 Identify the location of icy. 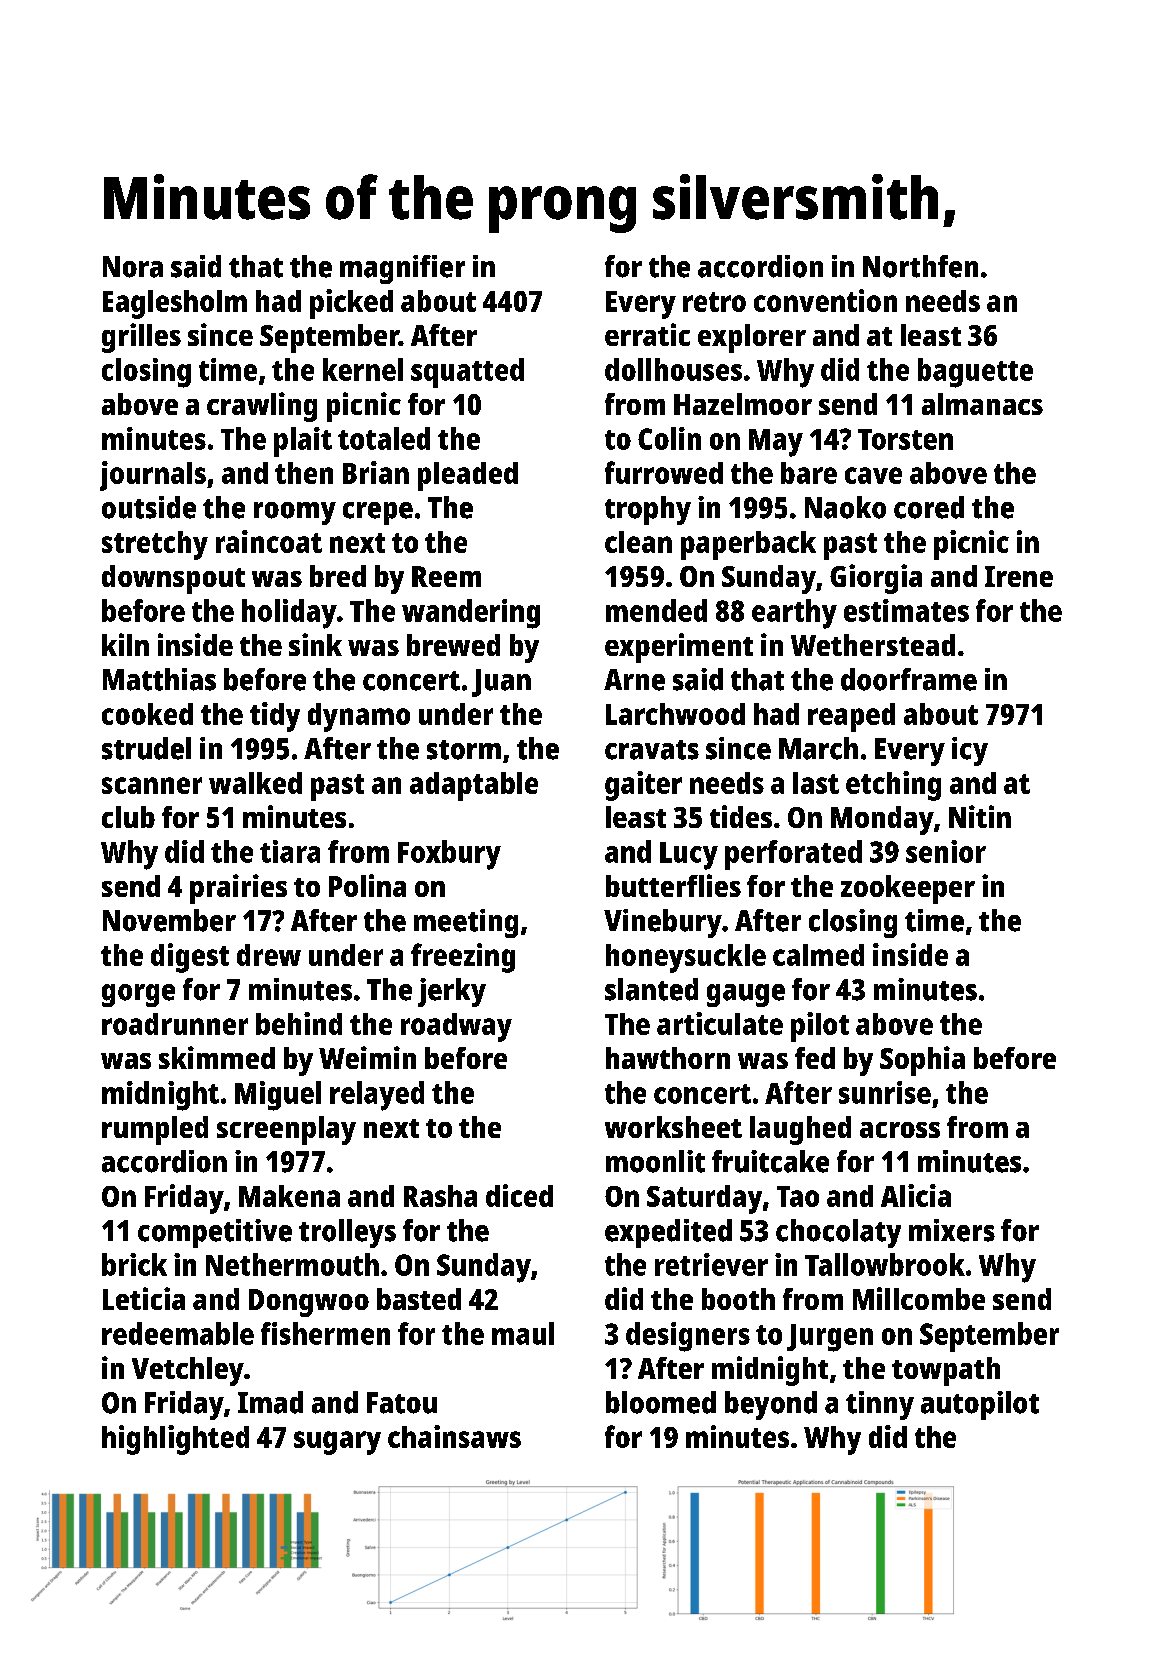
(970, 751).
